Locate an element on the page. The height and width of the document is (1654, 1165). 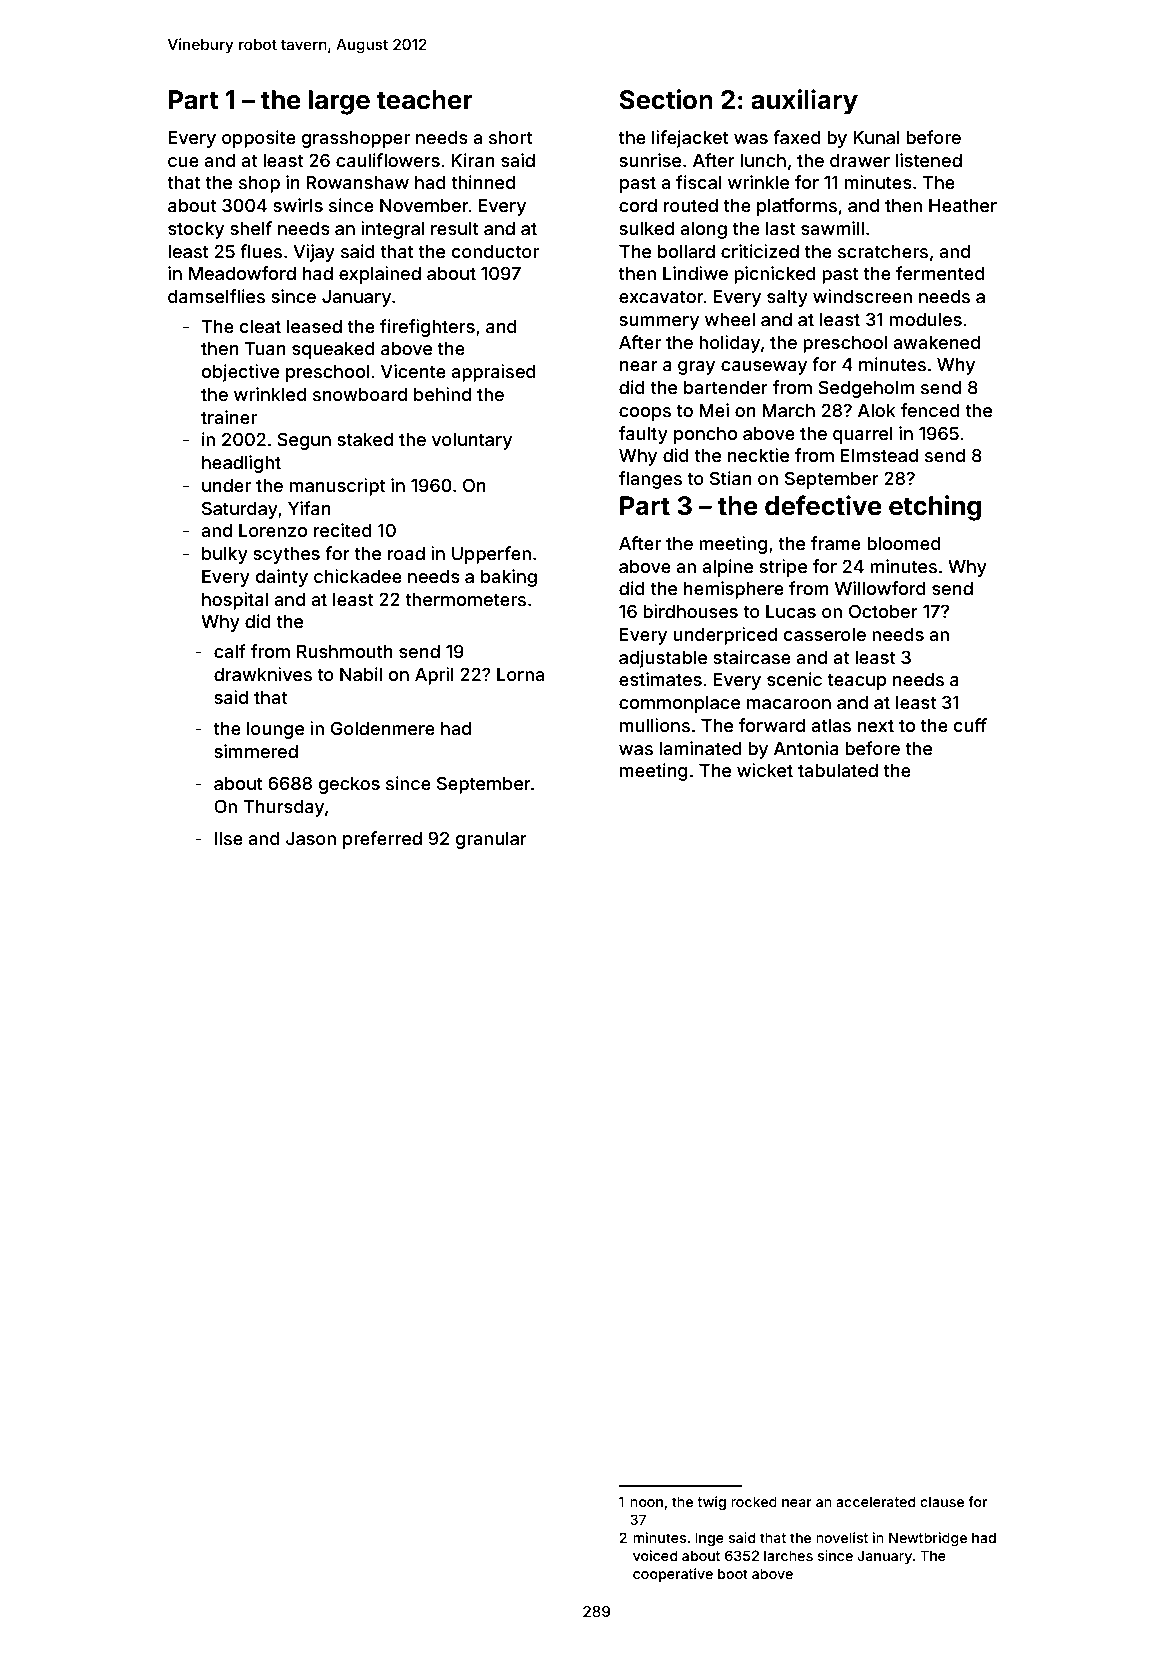
Section is located at coordinates (666, 99).
